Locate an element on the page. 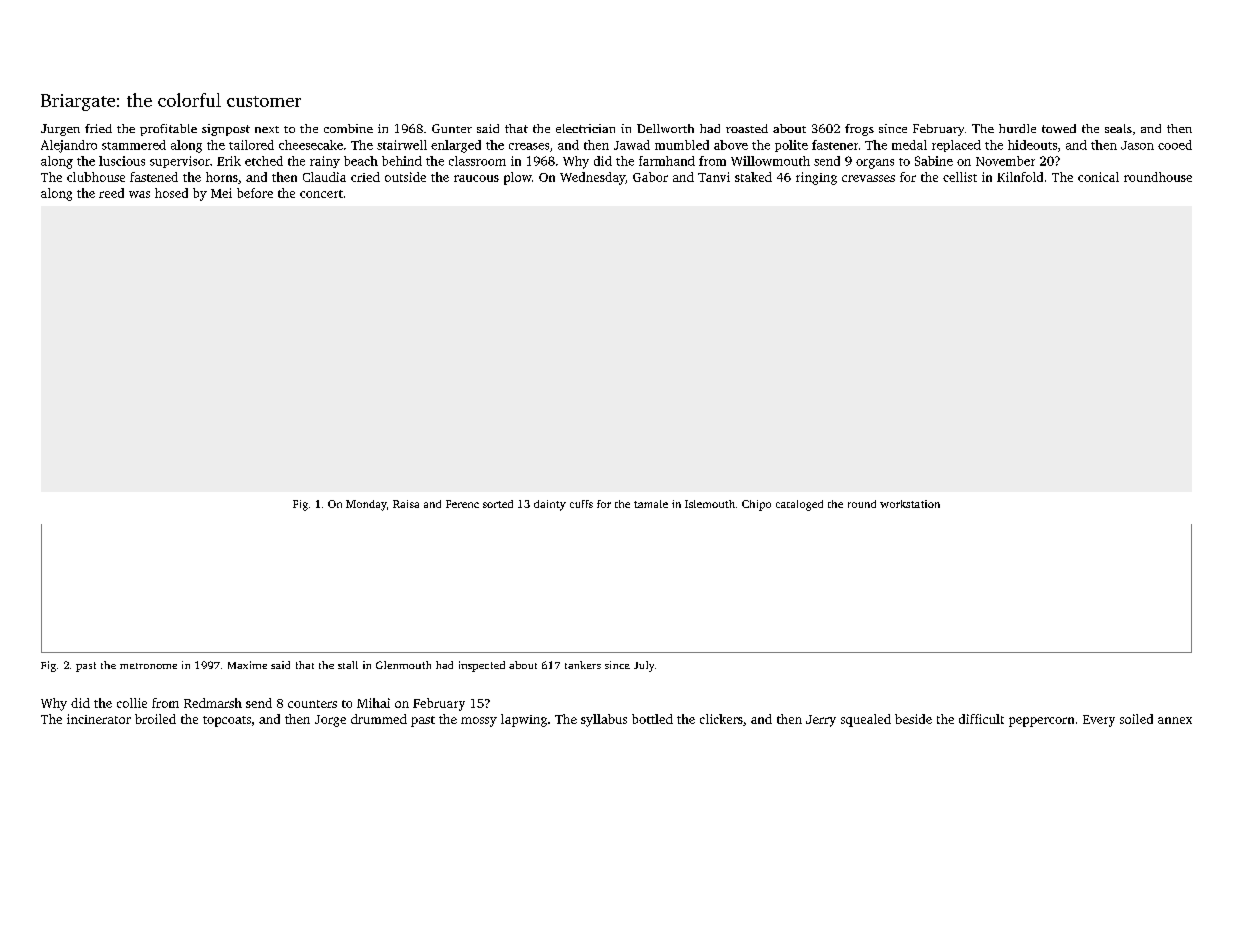 This image has width=1233, height=952. July is located at coordinates (644, 666).
